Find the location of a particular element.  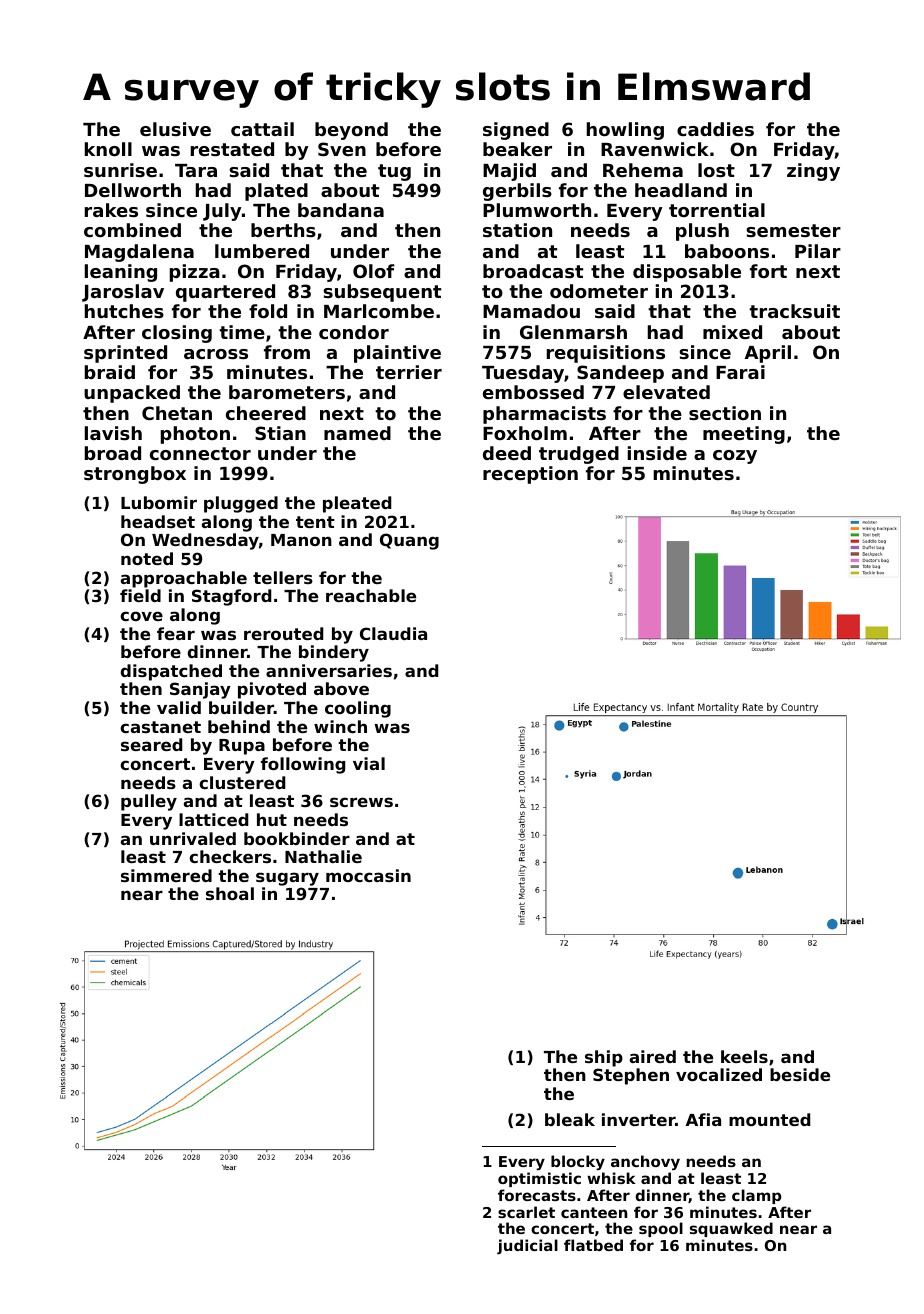

caddies is located at coordinates (715, 129).
